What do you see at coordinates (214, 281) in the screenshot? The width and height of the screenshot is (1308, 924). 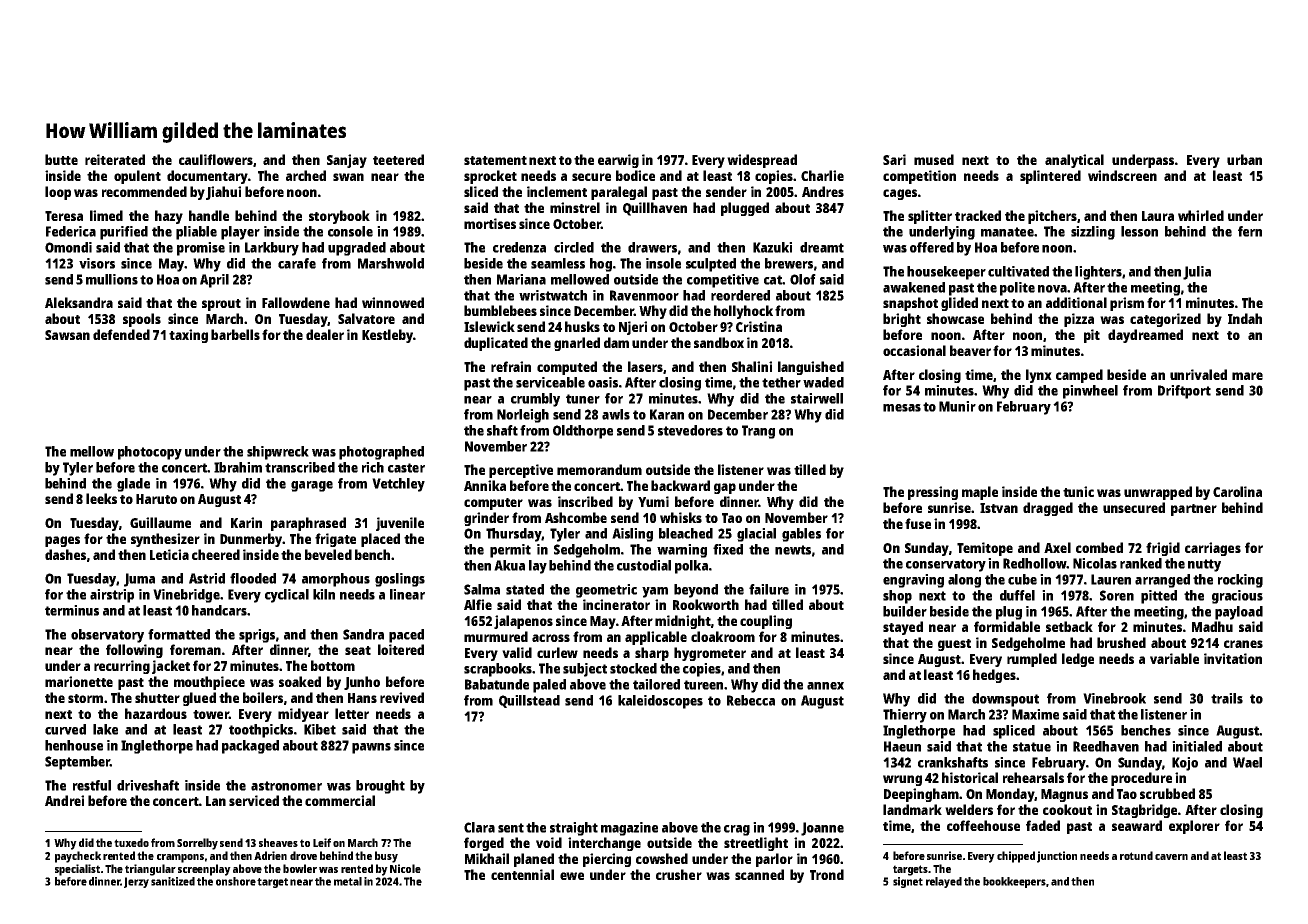 I see `April` at bounding box center [214, 281].
